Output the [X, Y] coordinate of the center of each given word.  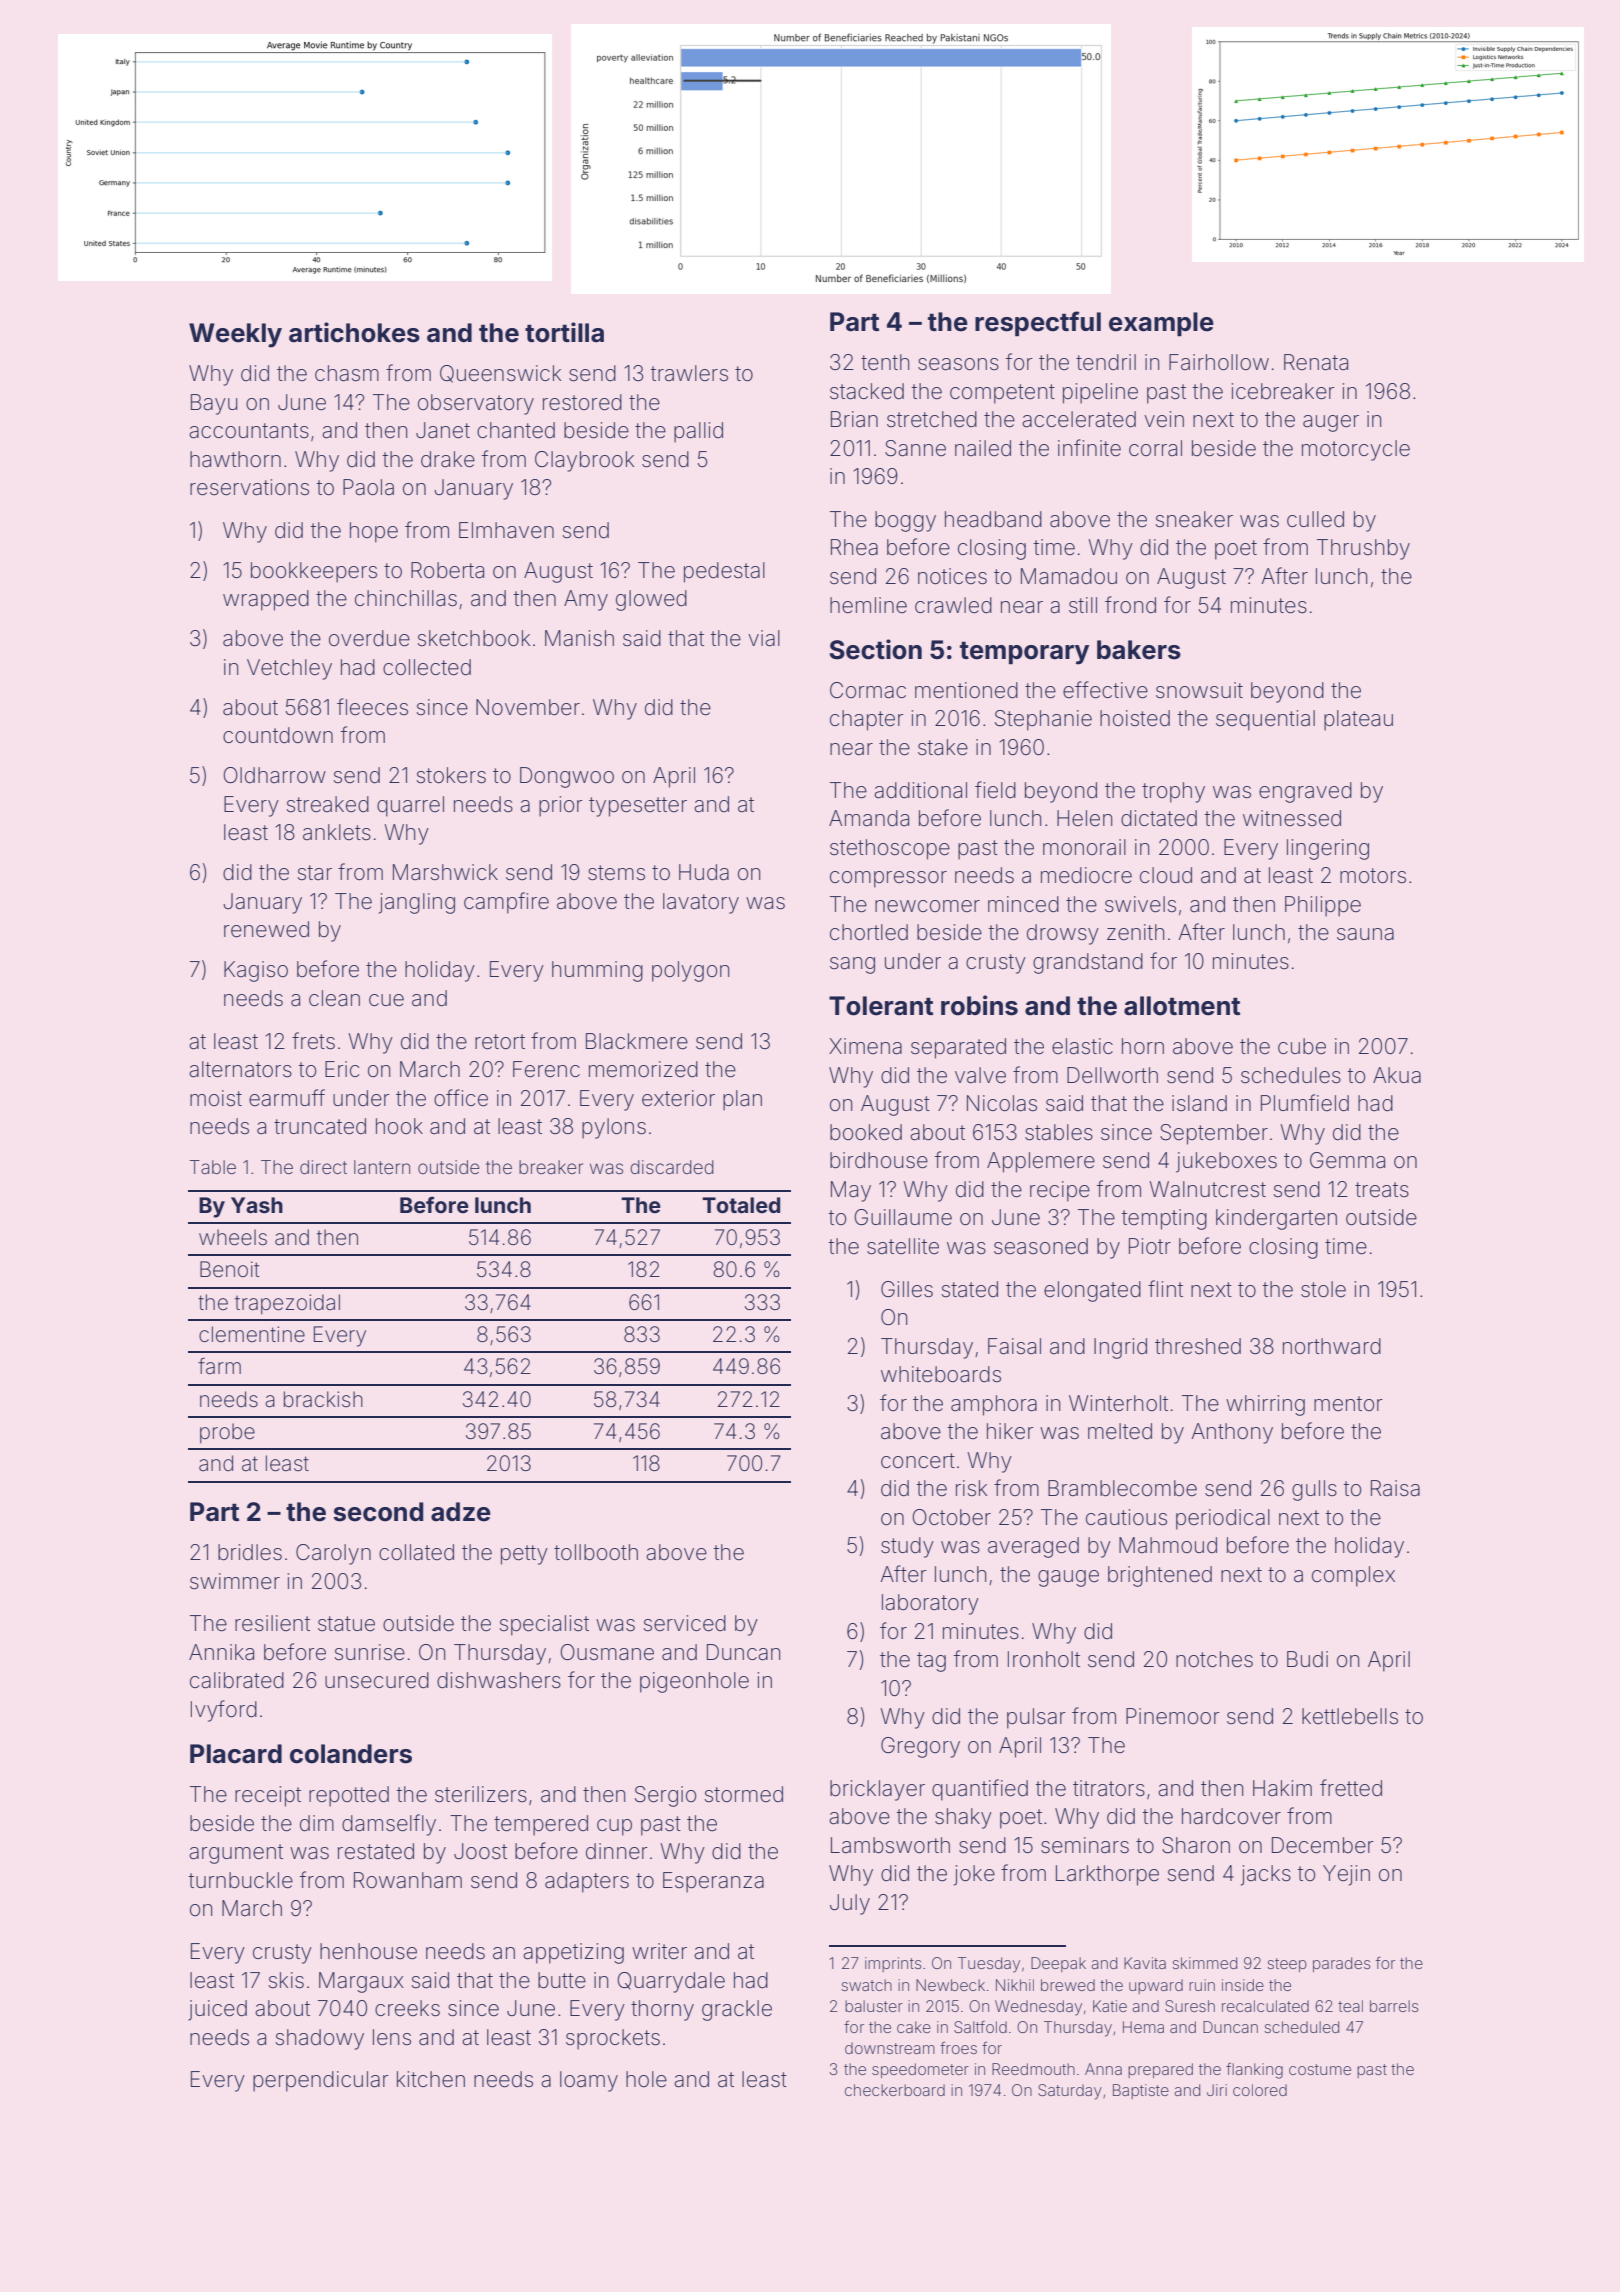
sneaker [1194, 519]
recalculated [1265, 2006]
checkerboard [895, 2090]
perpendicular [321, 2081]
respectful [1038, 323]
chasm [347, 373]
